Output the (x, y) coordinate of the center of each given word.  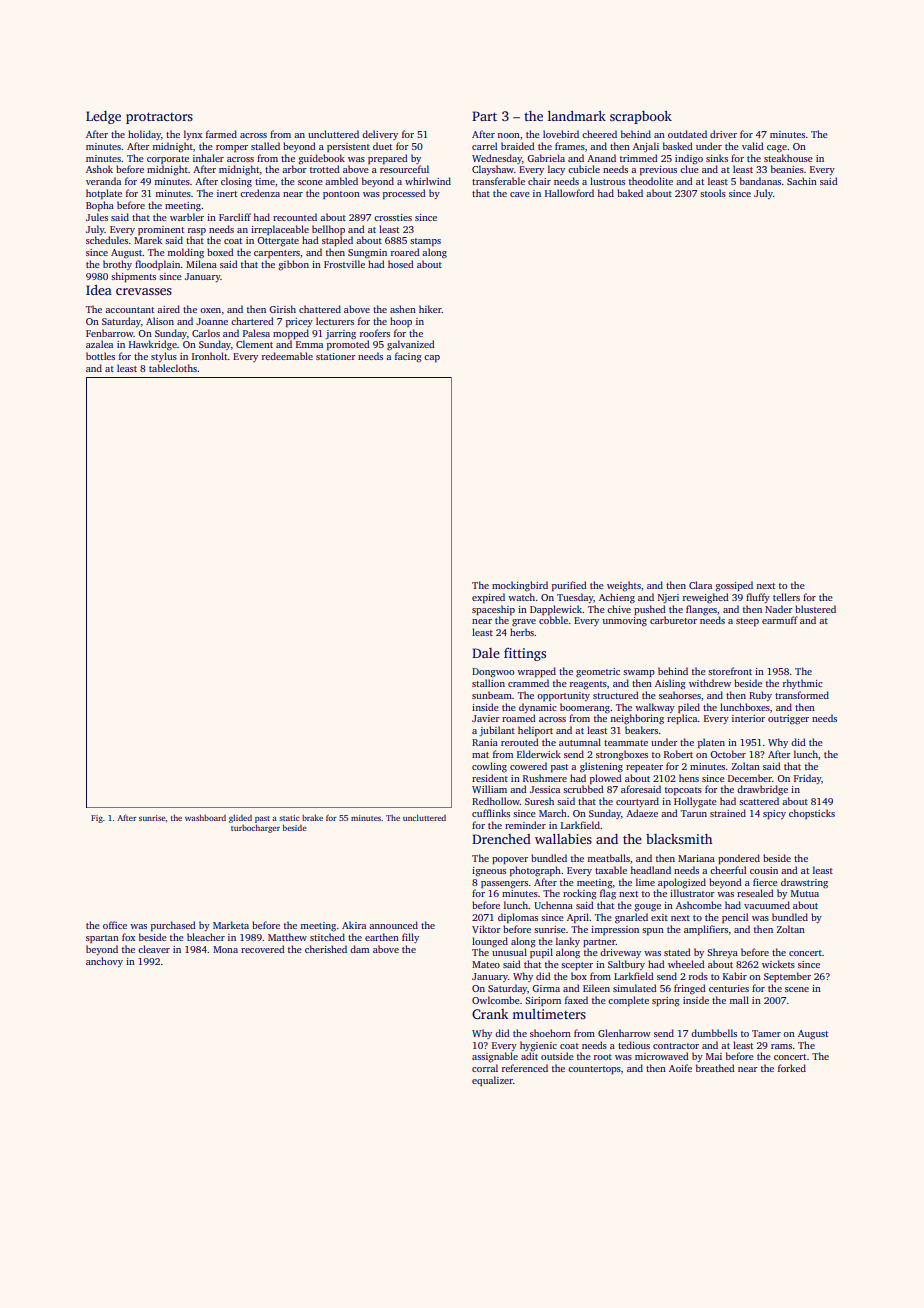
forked (792, 1068)
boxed (220, 252)
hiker (430, 309)
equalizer (492, 1081)
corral (485, 1068)
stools (713, 193)
